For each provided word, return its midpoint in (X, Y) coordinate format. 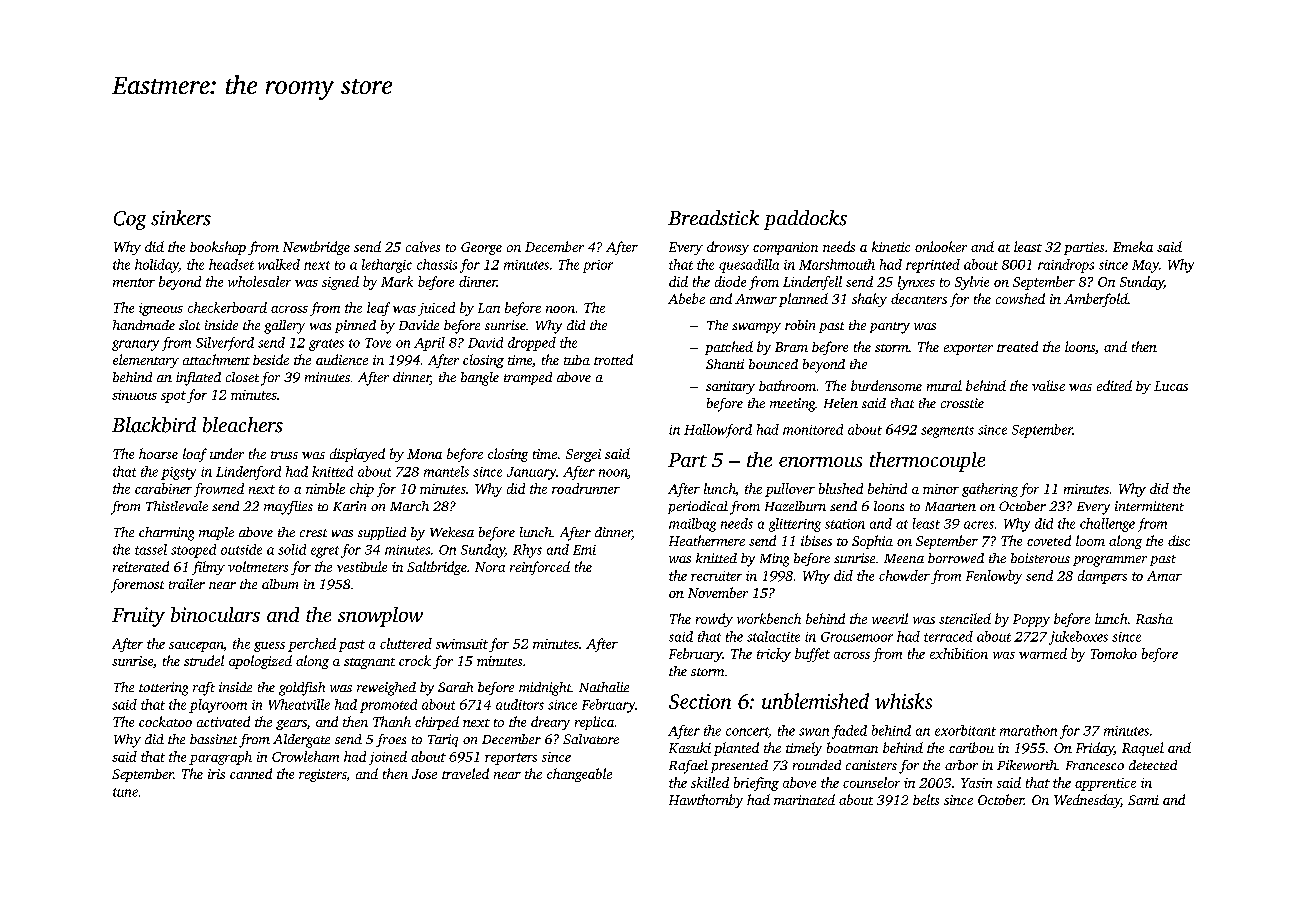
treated (1017, 346)
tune (125, 792)
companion (785, 248)
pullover (790, 490)
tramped (528, 378)
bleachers (243, 425)
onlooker (941, 246)
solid (292, 549)
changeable (579, 775)
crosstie (962, 403)
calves (423, 246)
